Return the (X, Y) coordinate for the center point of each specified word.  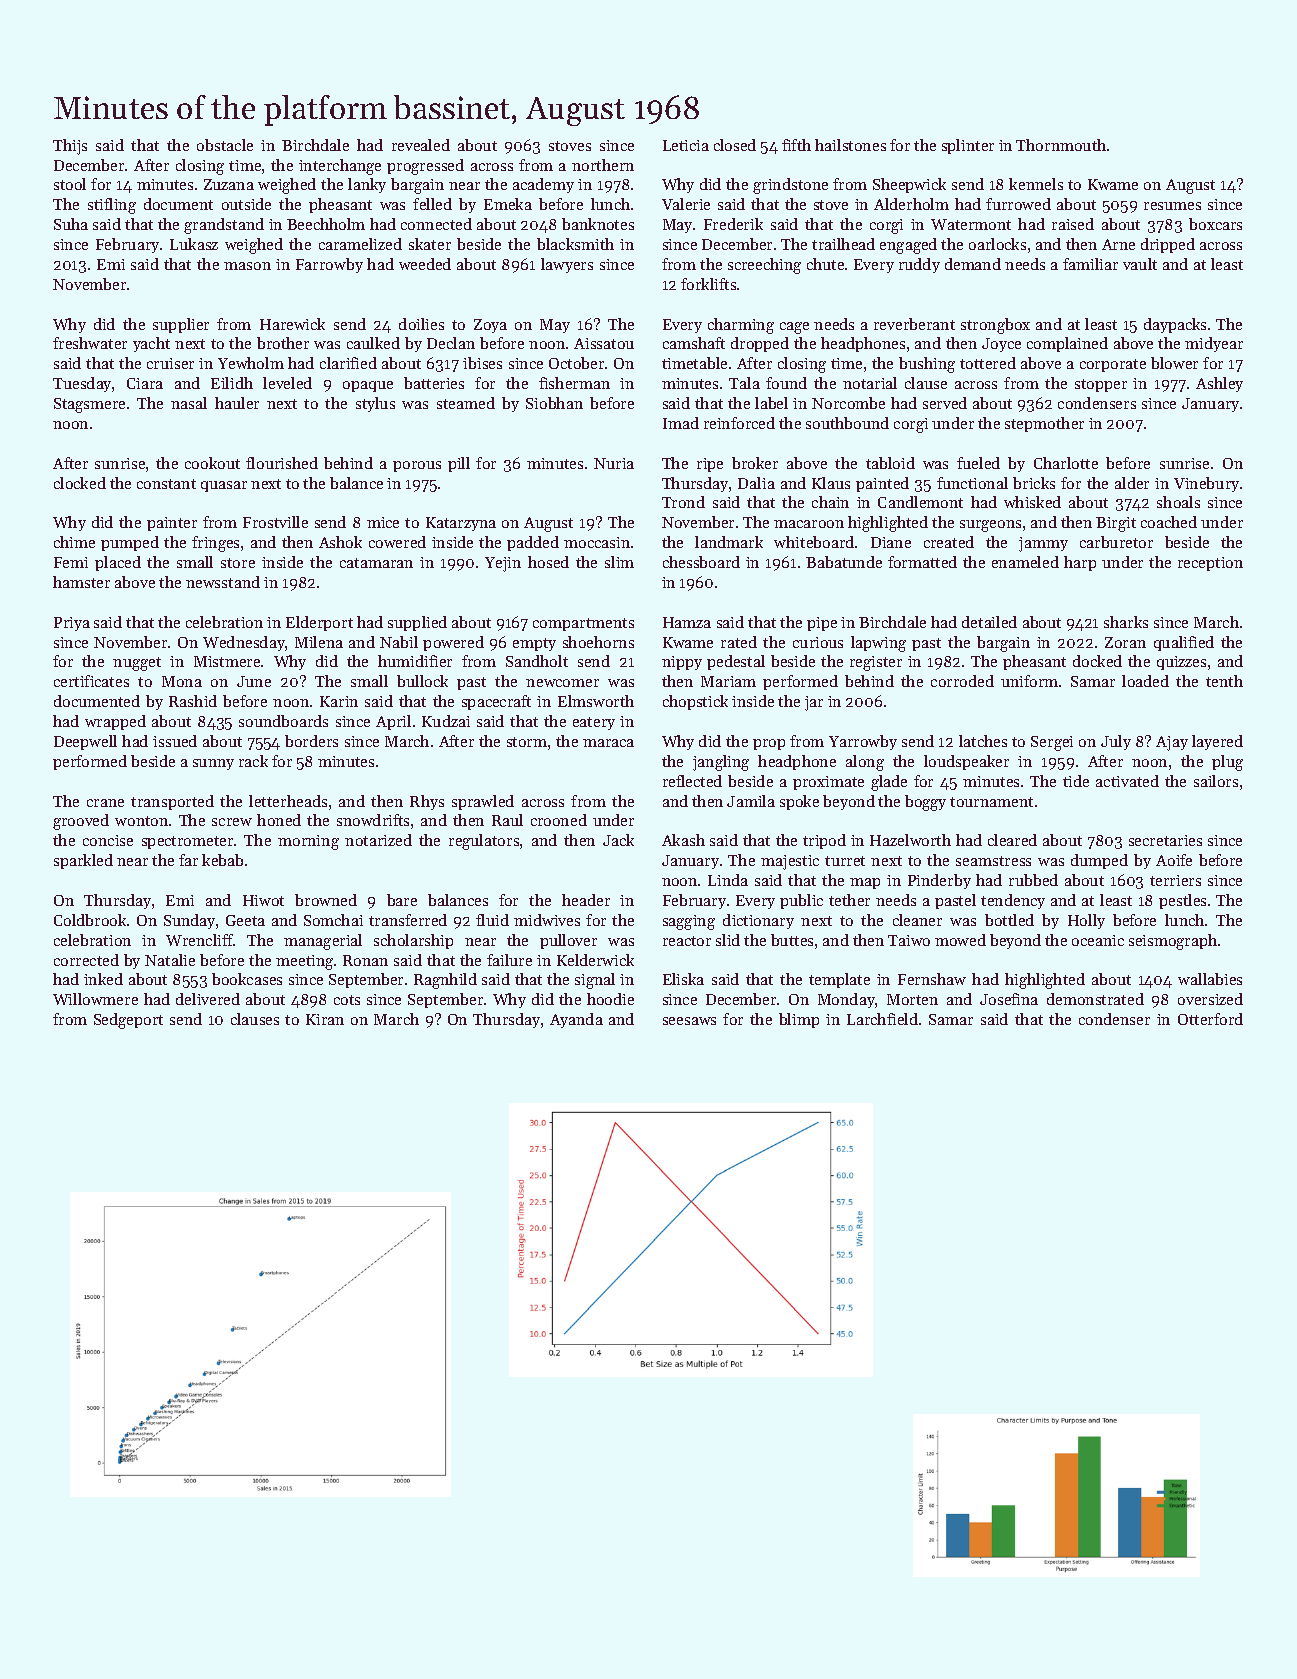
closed (735, 145)
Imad (681, 423)
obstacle (225, 145)
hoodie (610, 999)
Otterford (1210, 1019)
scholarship (413, 941)
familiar (1090, 264)
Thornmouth (1061, 145)
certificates (91, 681)
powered (453, 643)
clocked (80, 483)
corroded (962, 681)
